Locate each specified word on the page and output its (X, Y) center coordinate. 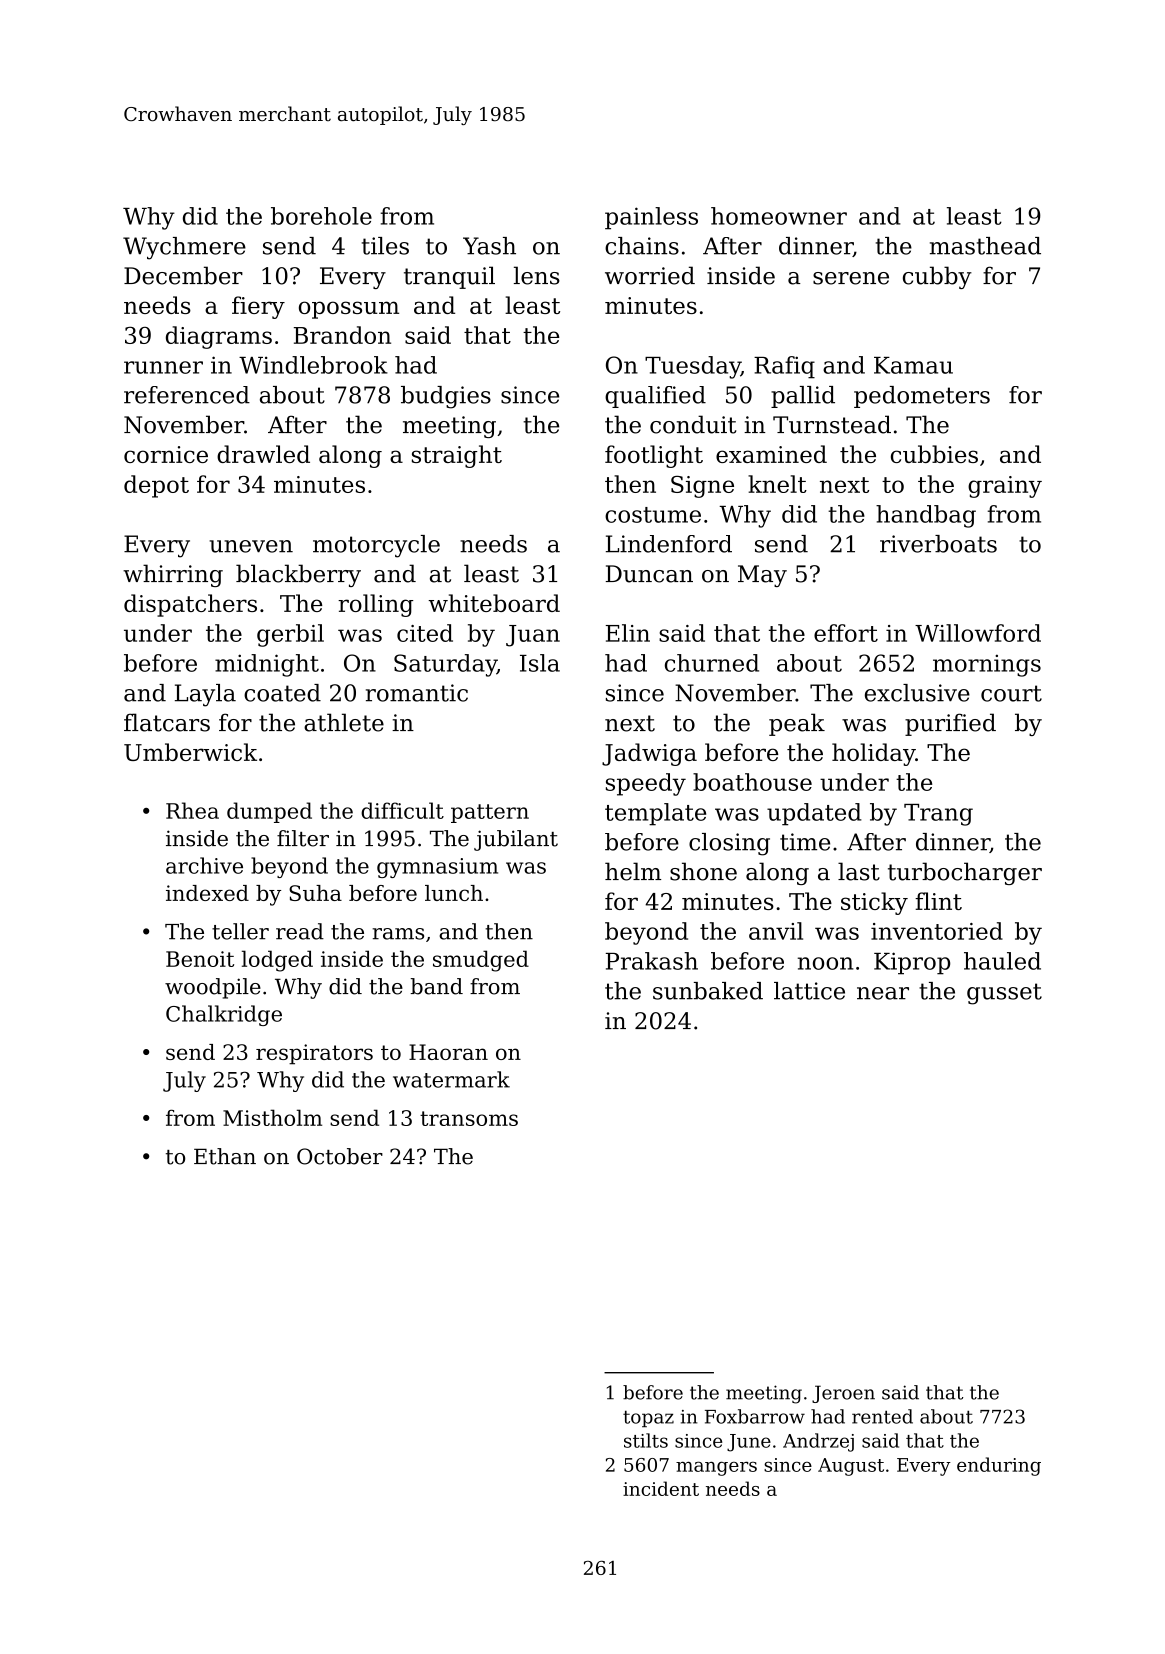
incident (661, 1488)
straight (457, 456)
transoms (469, 1118)
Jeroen (843, 1394)
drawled (263, 454)
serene (851, 278)
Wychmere (184, 248)
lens (537, 275)
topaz (648, 1418)
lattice (809, 991)
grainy (1005, 487)
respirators (314, 1054)
